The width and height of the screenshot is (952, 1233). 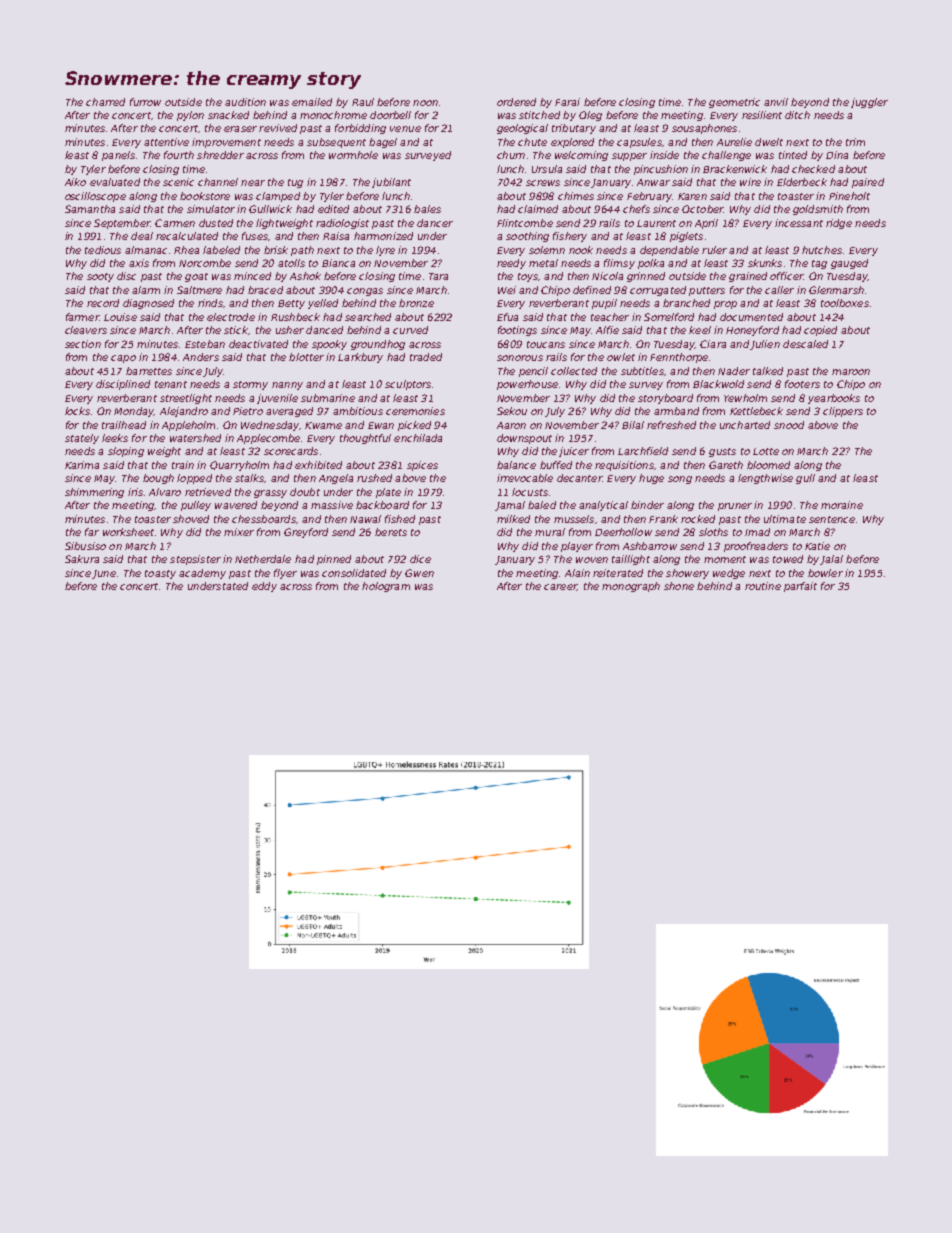 I want to click on panels, so click(x=118, y=156).
